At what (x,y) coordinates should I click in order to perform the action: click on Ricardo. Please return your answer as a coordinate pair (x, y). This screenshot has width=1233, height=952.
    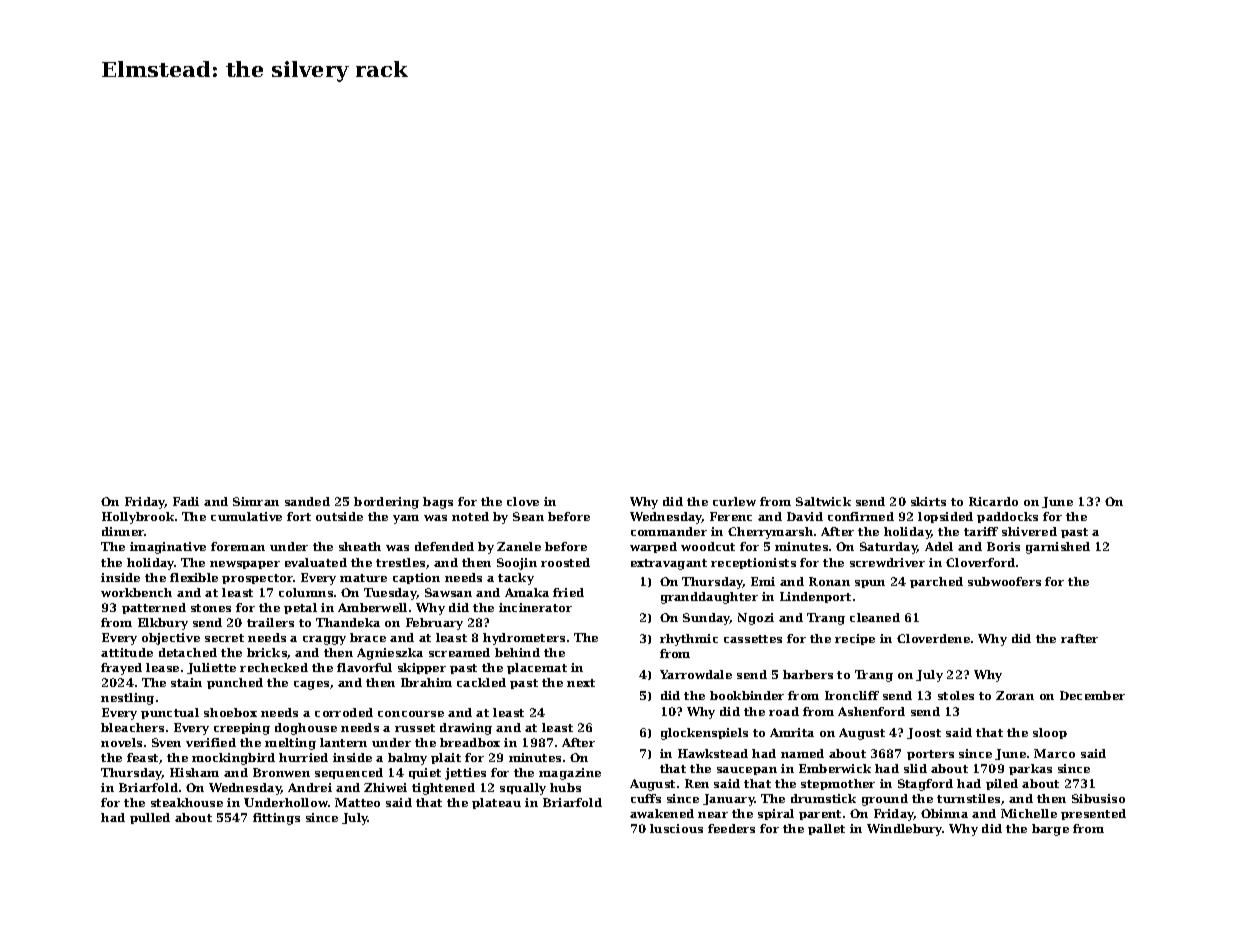
    Looking at the image, I should click on (993, 501).
